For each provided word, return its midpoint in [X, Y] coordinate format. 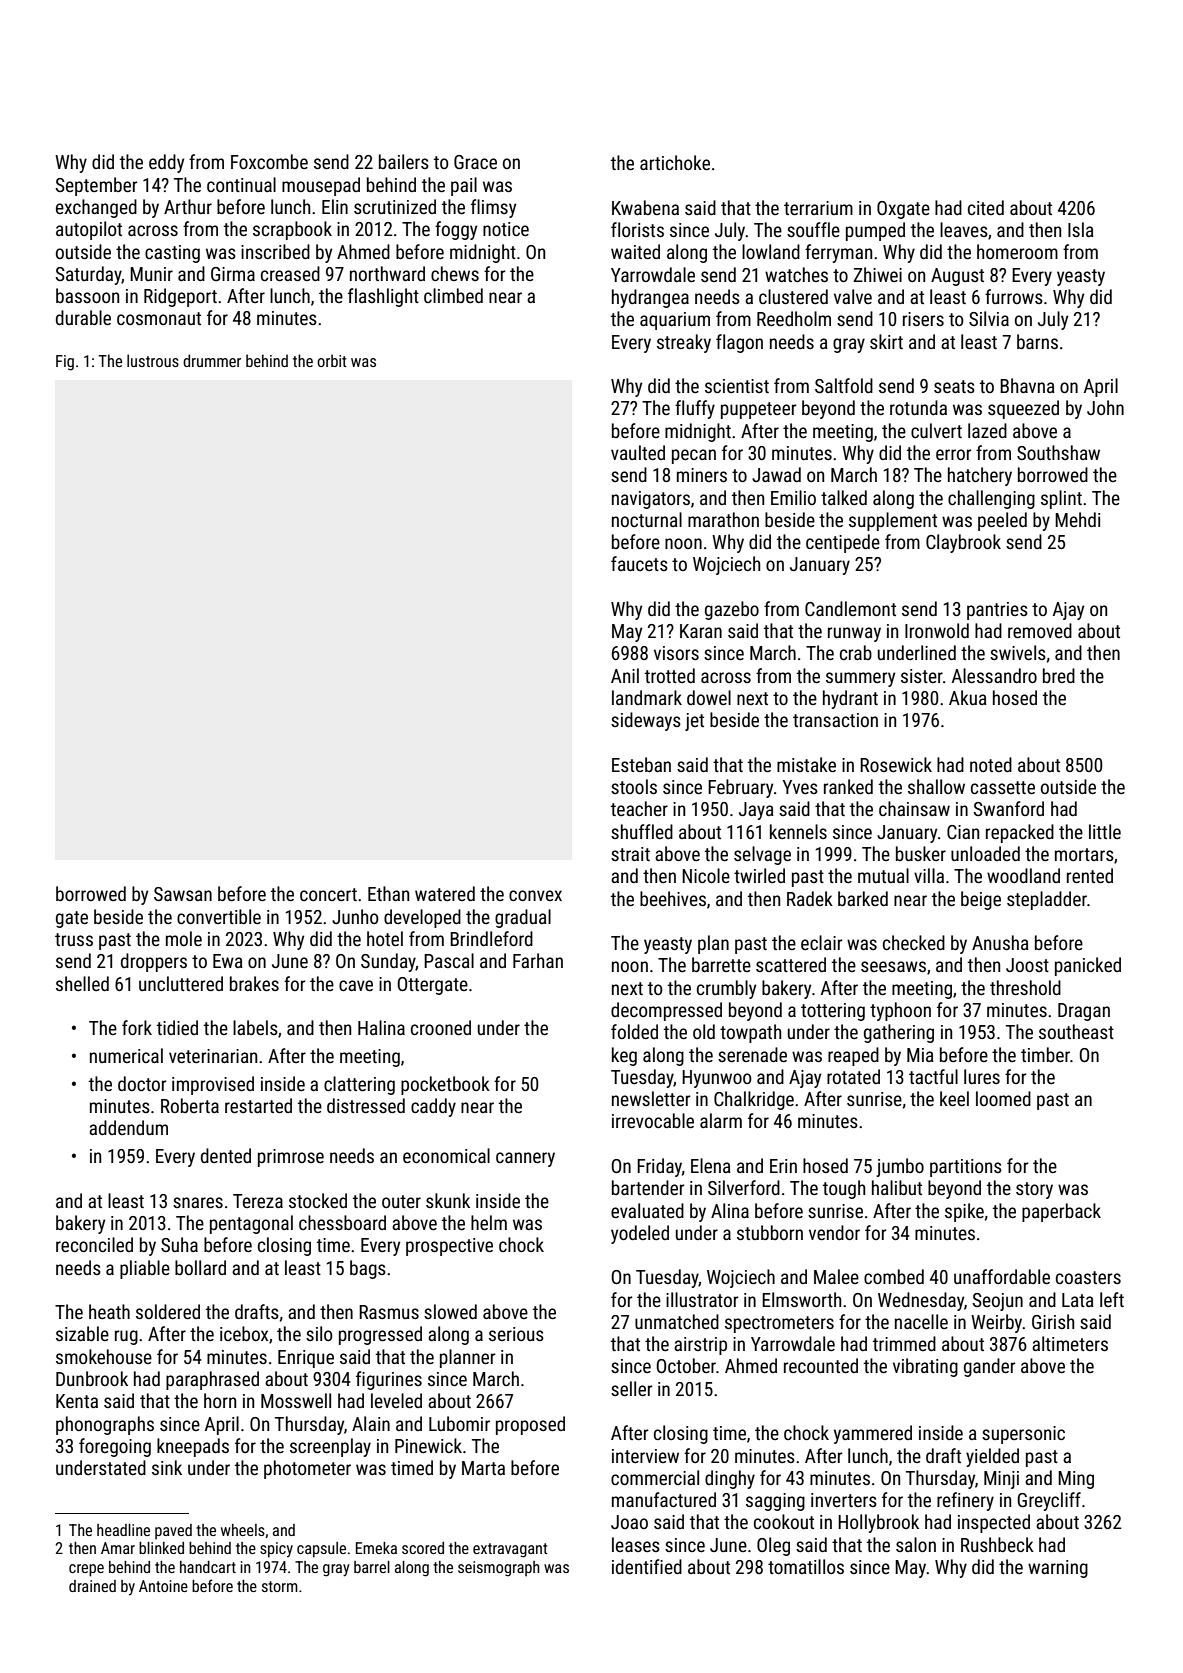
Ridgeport [180, 297]
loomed [1003, 1098]
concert [328, 894]
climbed [453, 295]
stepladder [1047, 900]
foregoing [115, 1447]
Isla [1081, 229]
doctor [142, 1083]
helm [489, 1222]
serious [516, 1334]
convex [535, 895]
